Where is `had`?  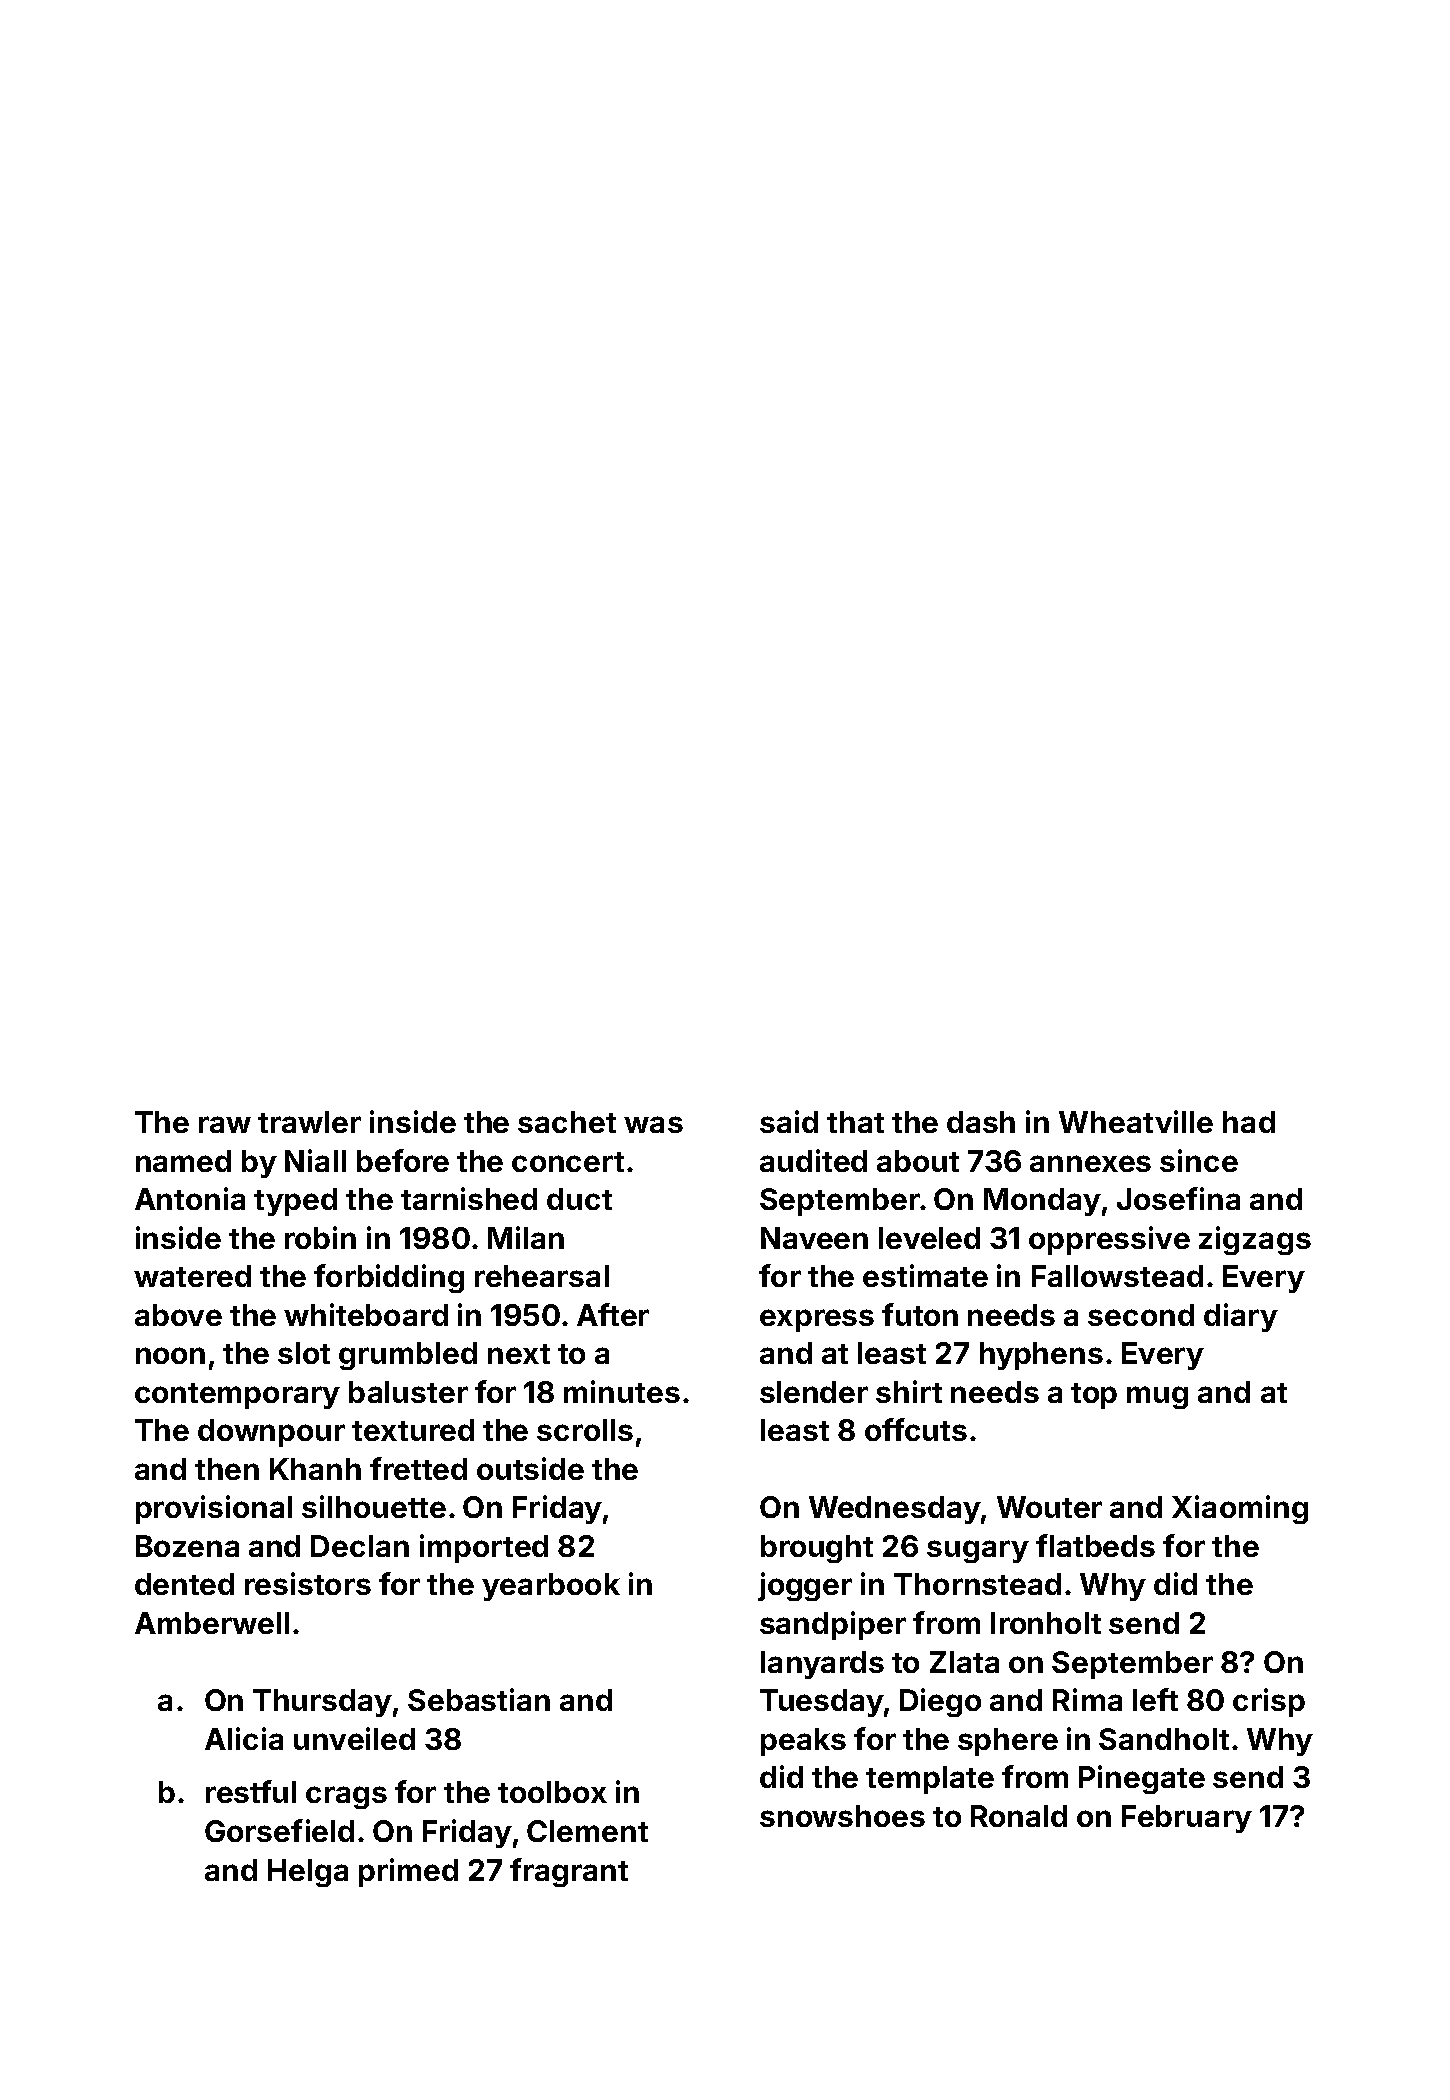
had is located at coordinates (1249, 1122).
